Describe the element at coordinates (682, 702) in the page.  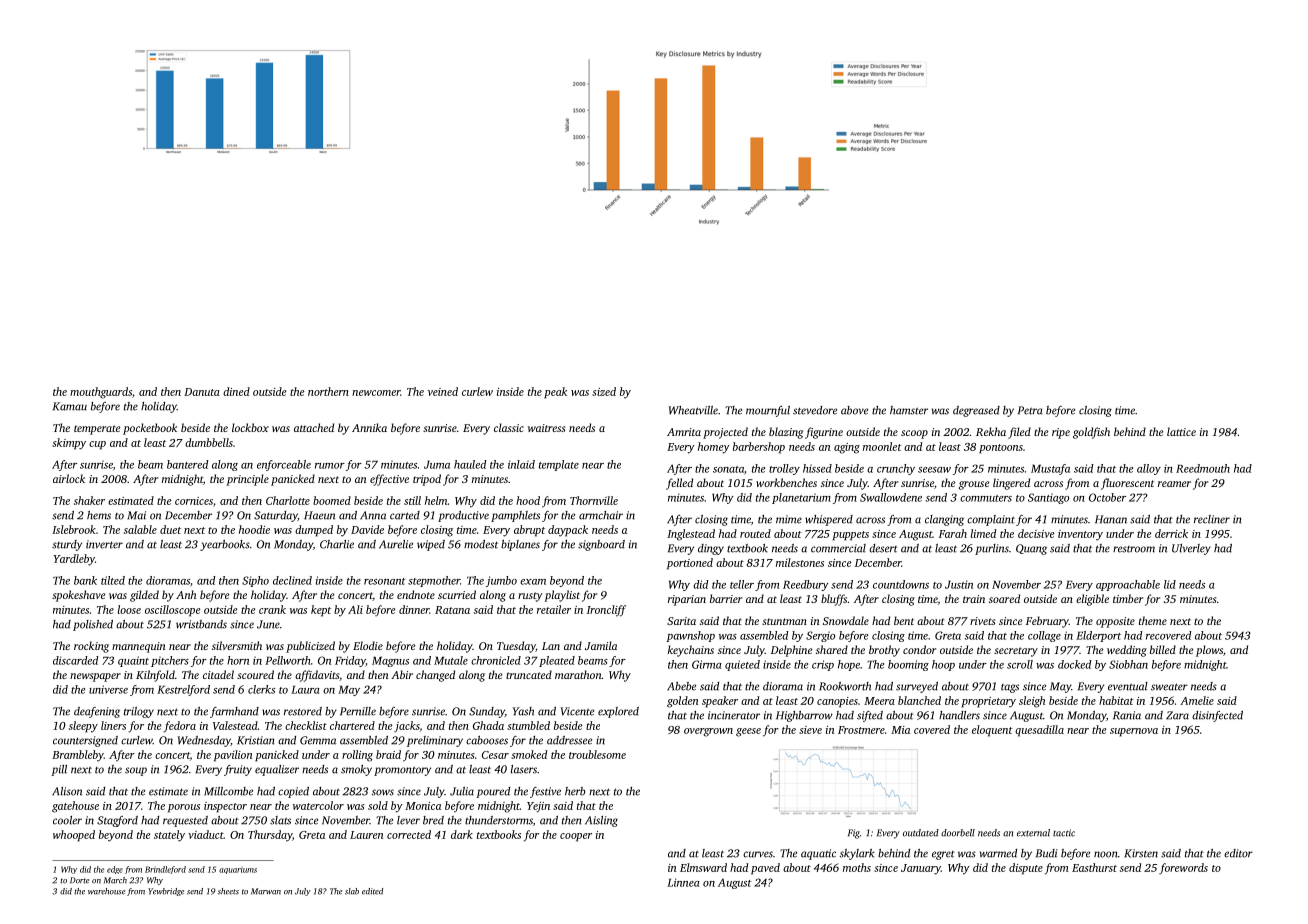
I see `golden` at that location.
